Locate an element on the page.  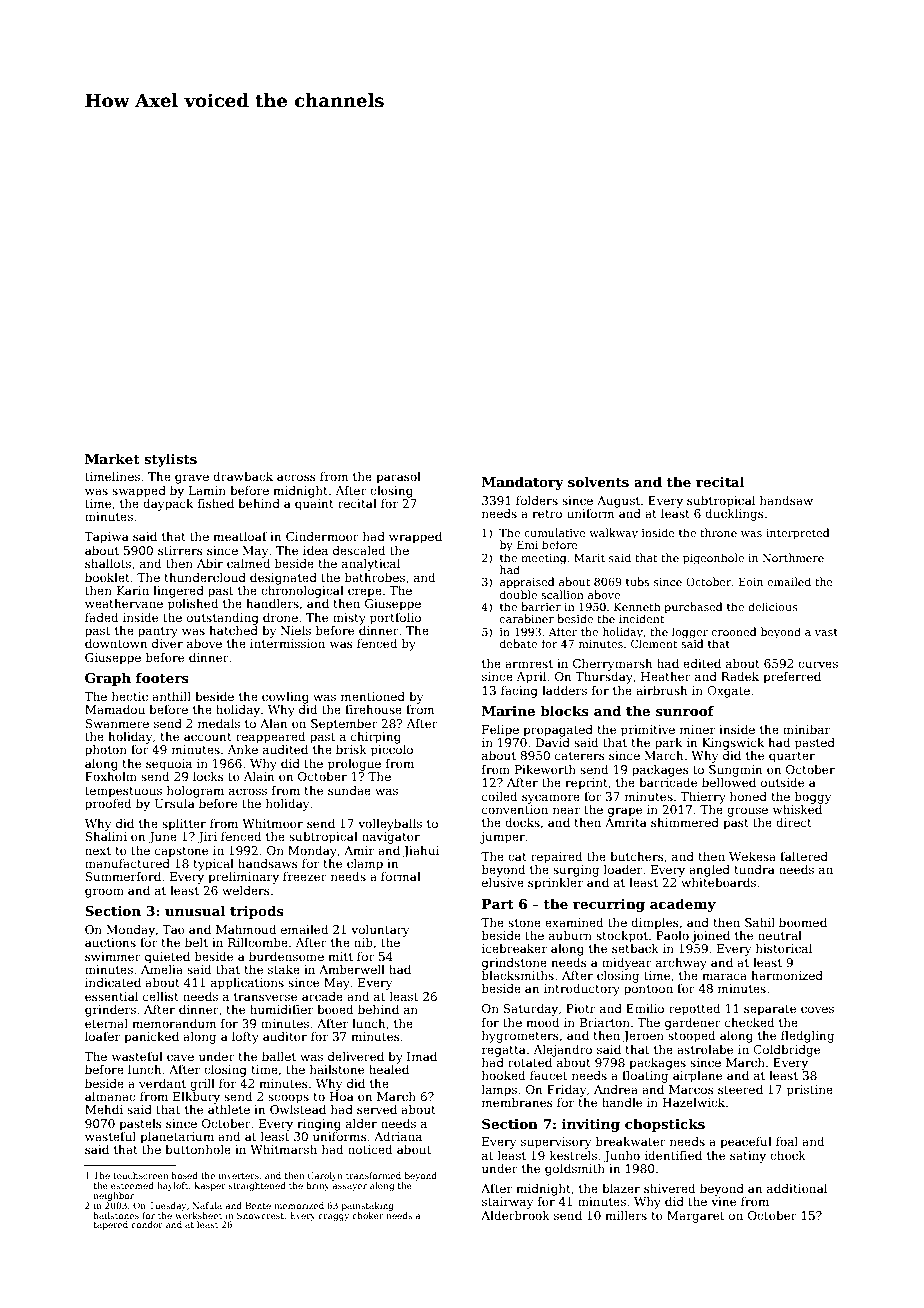
drawback is located at coordinates (243, 476).
